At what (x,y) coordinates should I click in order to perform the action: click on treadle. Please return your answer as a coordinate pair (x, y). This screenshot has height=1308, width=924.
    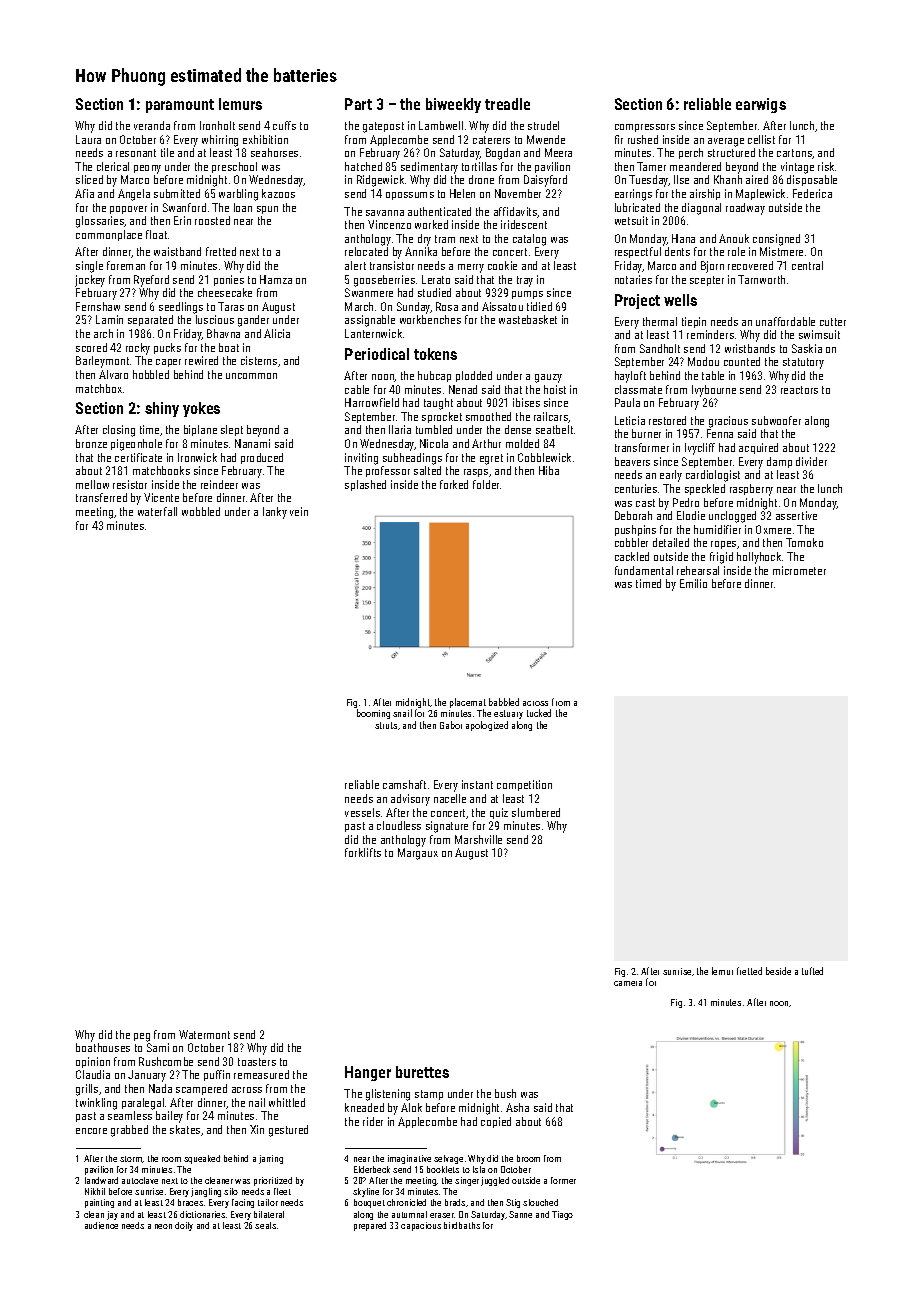
    Looking at the image, I should click on (507, 104).
